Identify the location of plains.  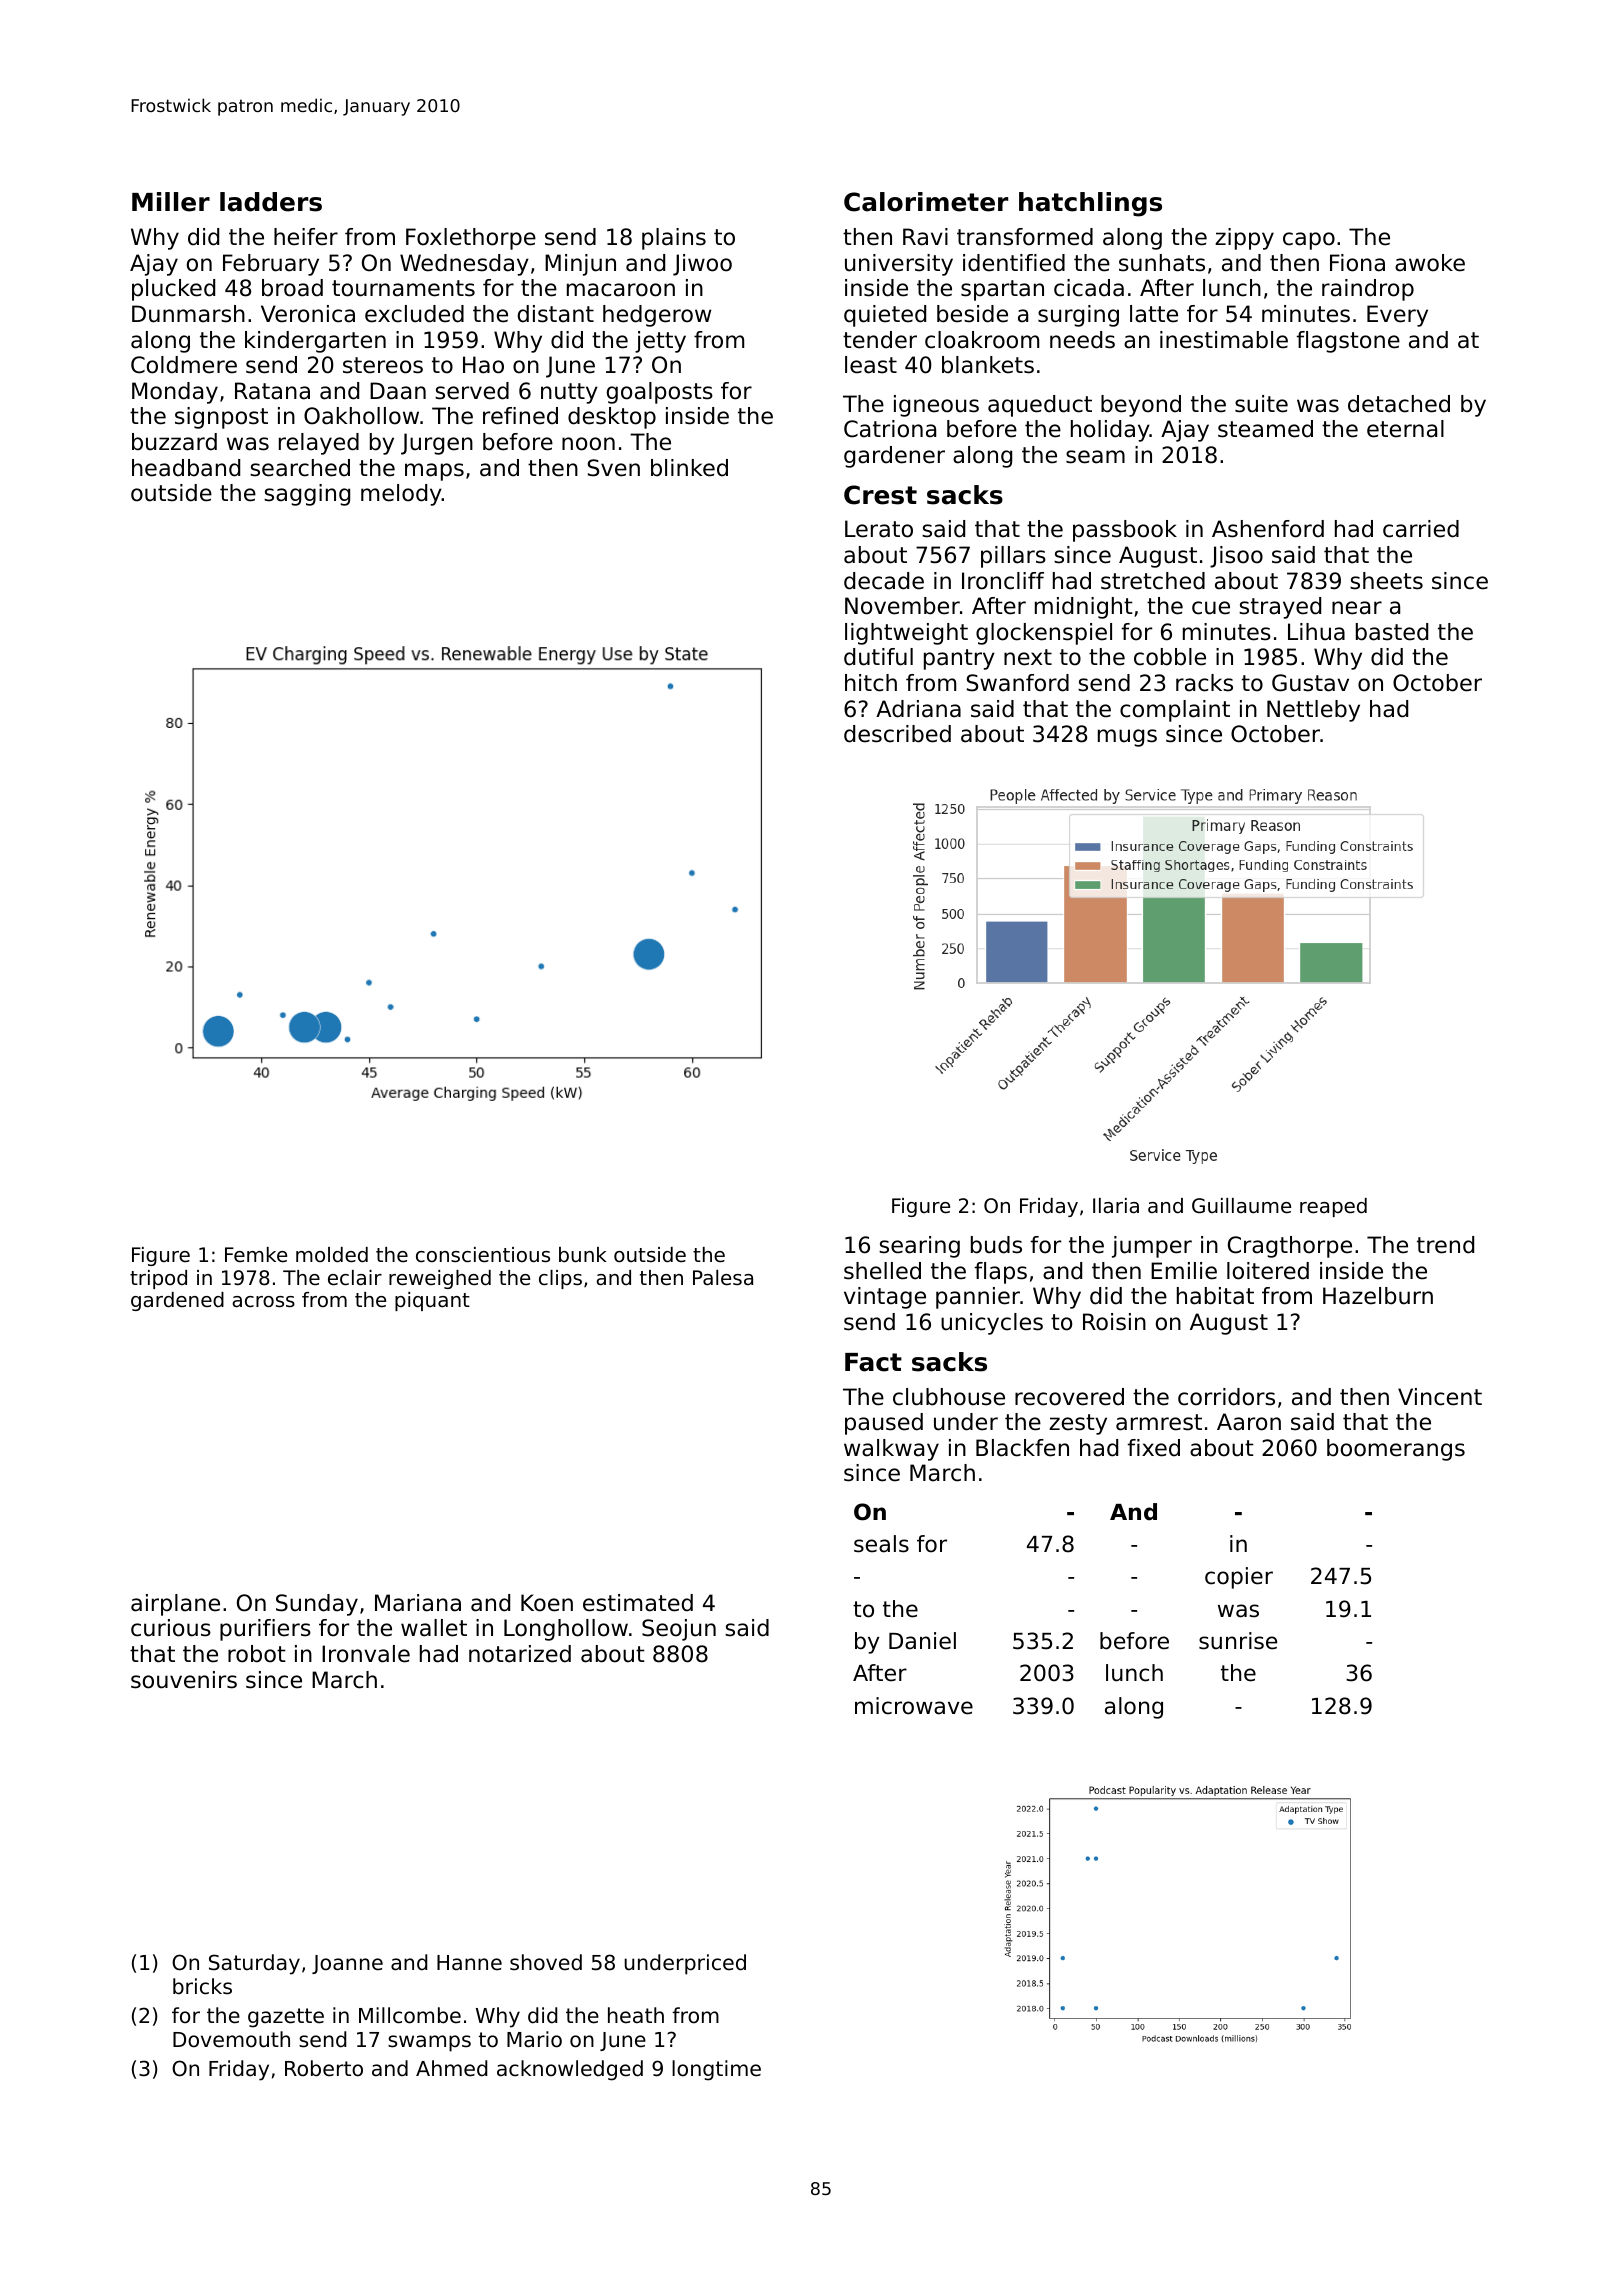
(674, 239).
